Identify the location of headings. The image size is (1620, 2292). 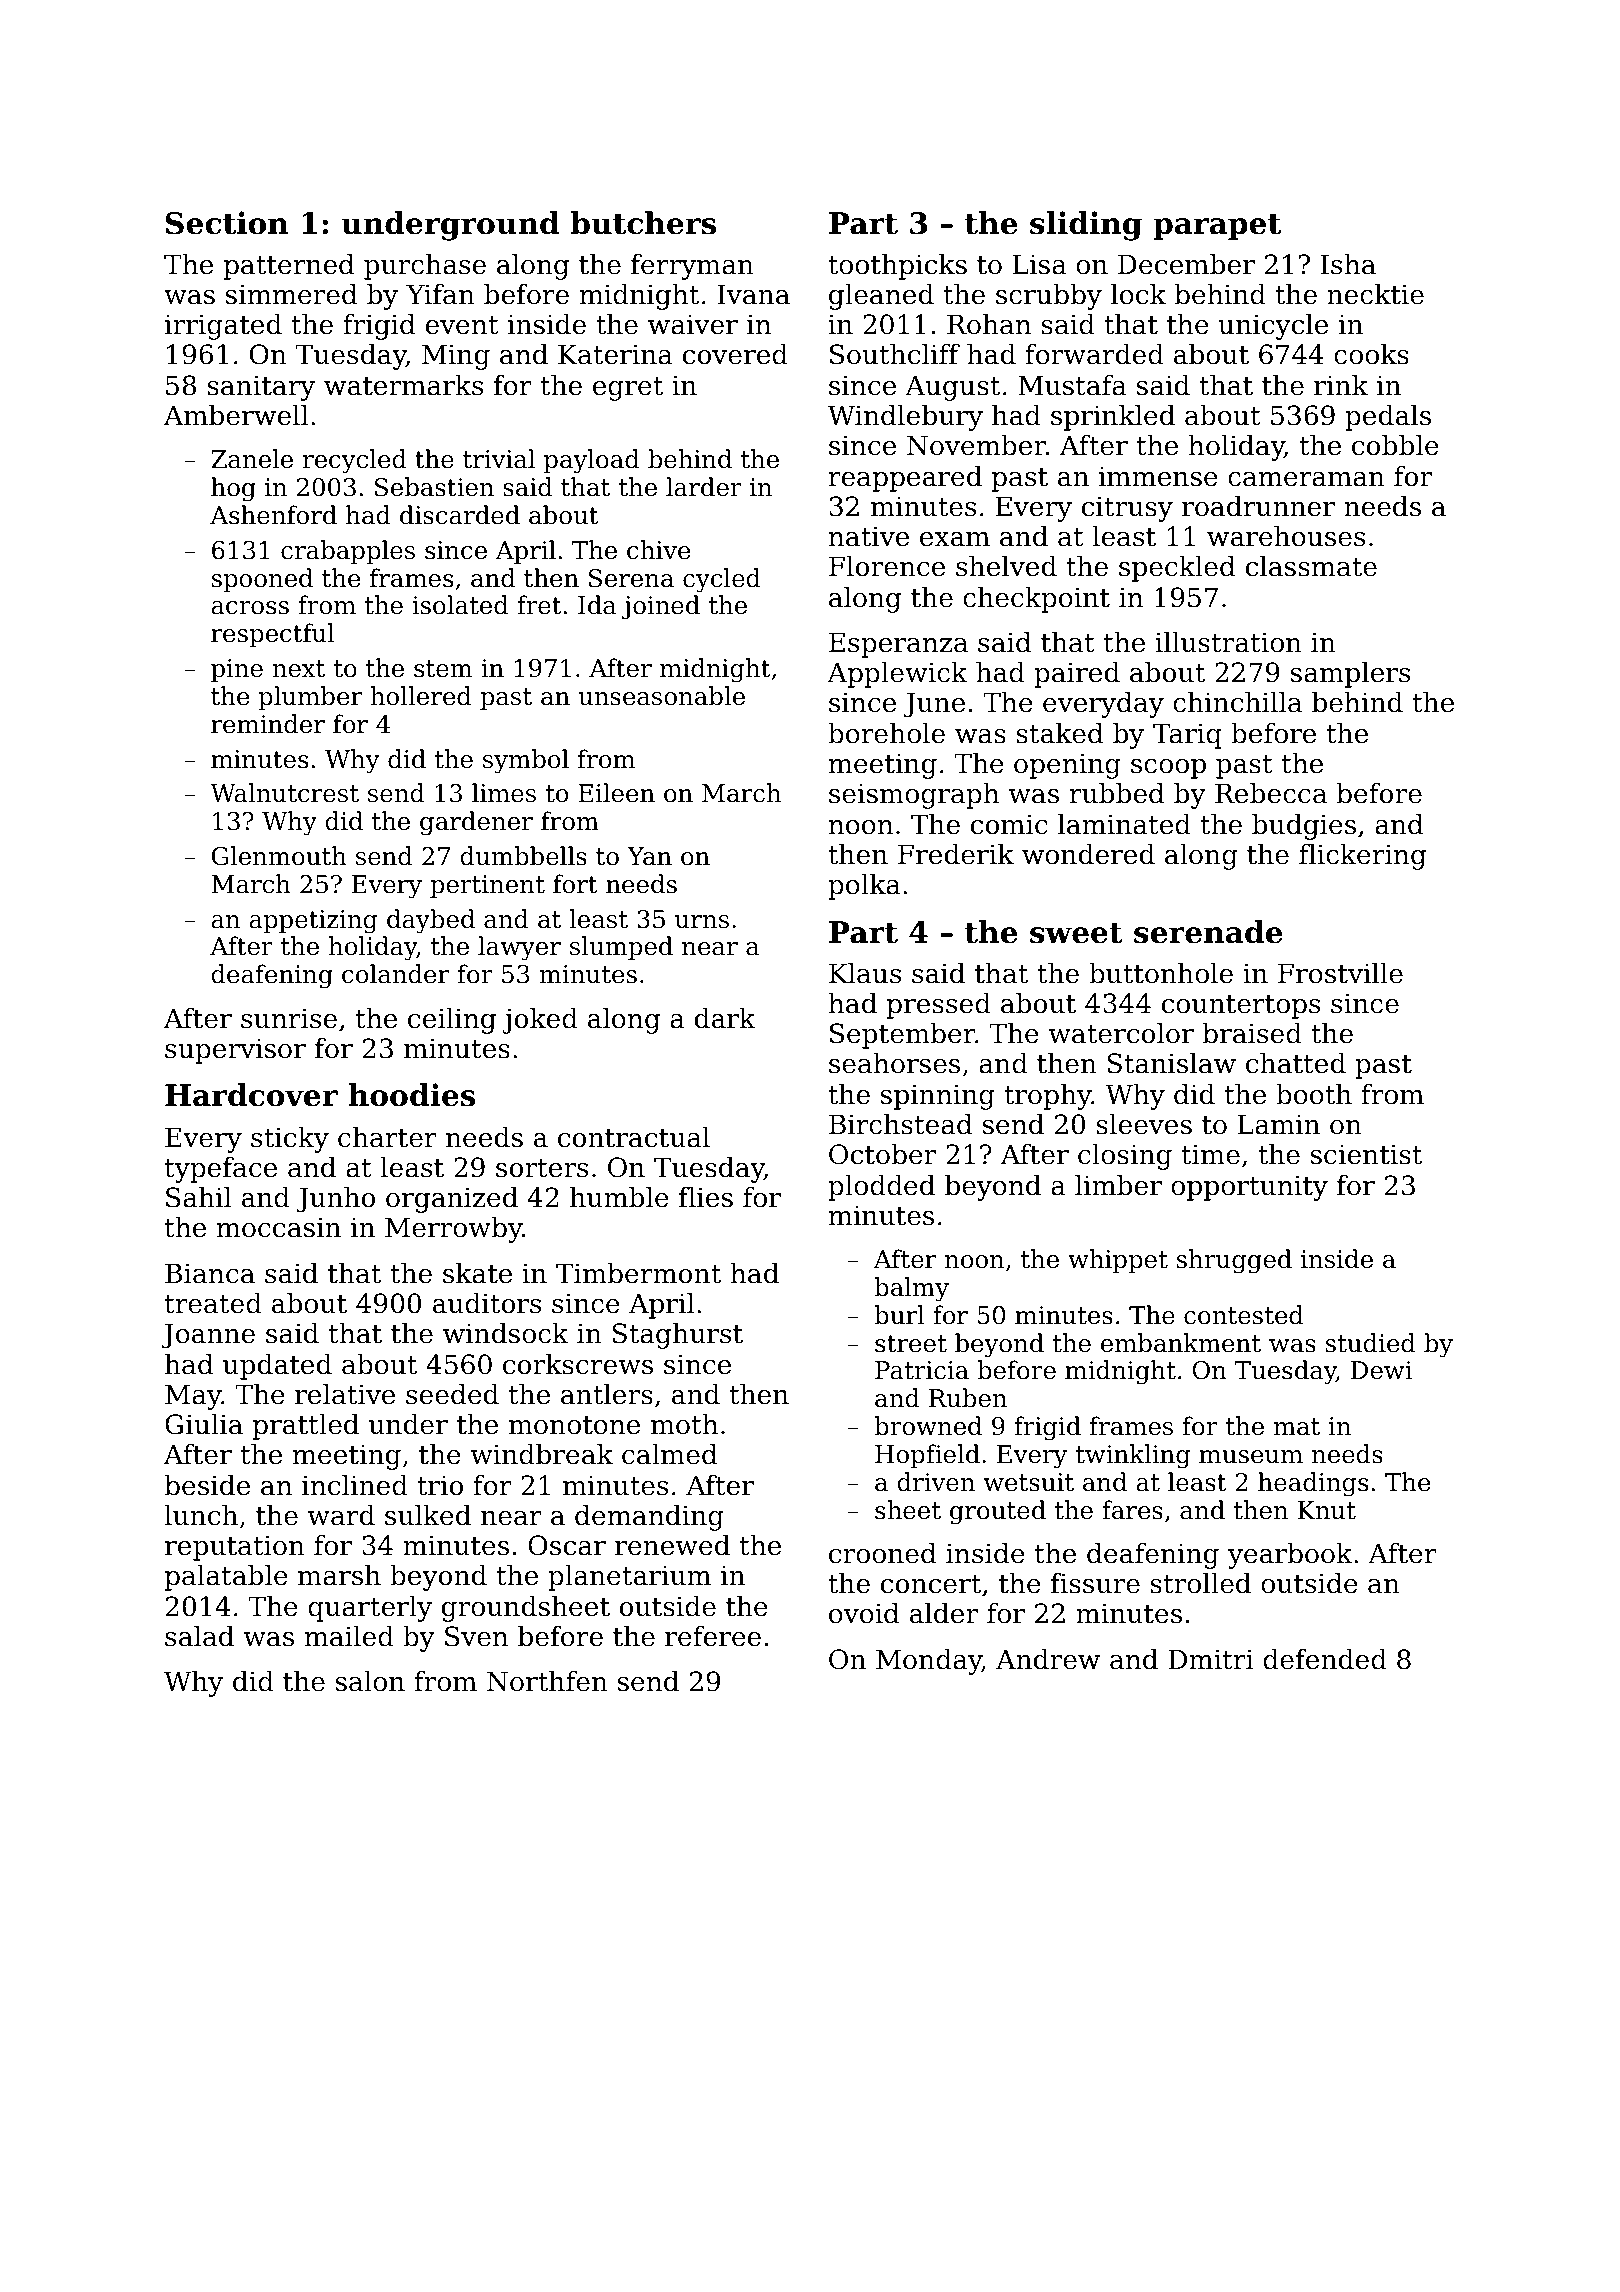
(1313, 1484).
